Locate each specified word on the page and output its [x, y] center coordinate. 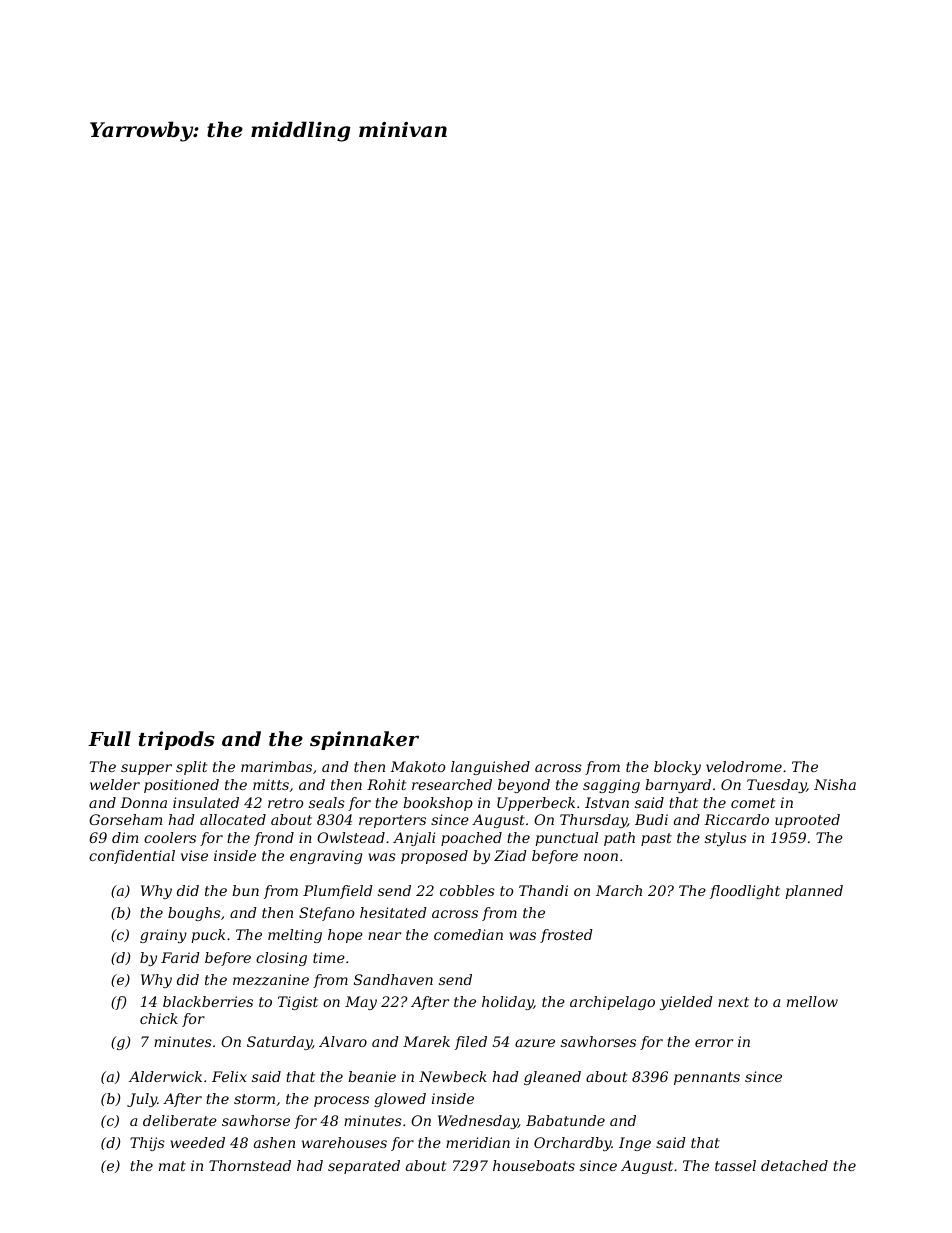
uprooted [807, 821]
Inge [635, 1144]
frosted [566, 936]
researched [452, 784]
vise [194, 855]
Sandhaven [393, 979]
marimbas [276, 766]
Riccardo [736, 819]
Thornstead [250, 1165]
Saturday [279, 1043]
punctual [566, 839]
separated [364, 1167]
